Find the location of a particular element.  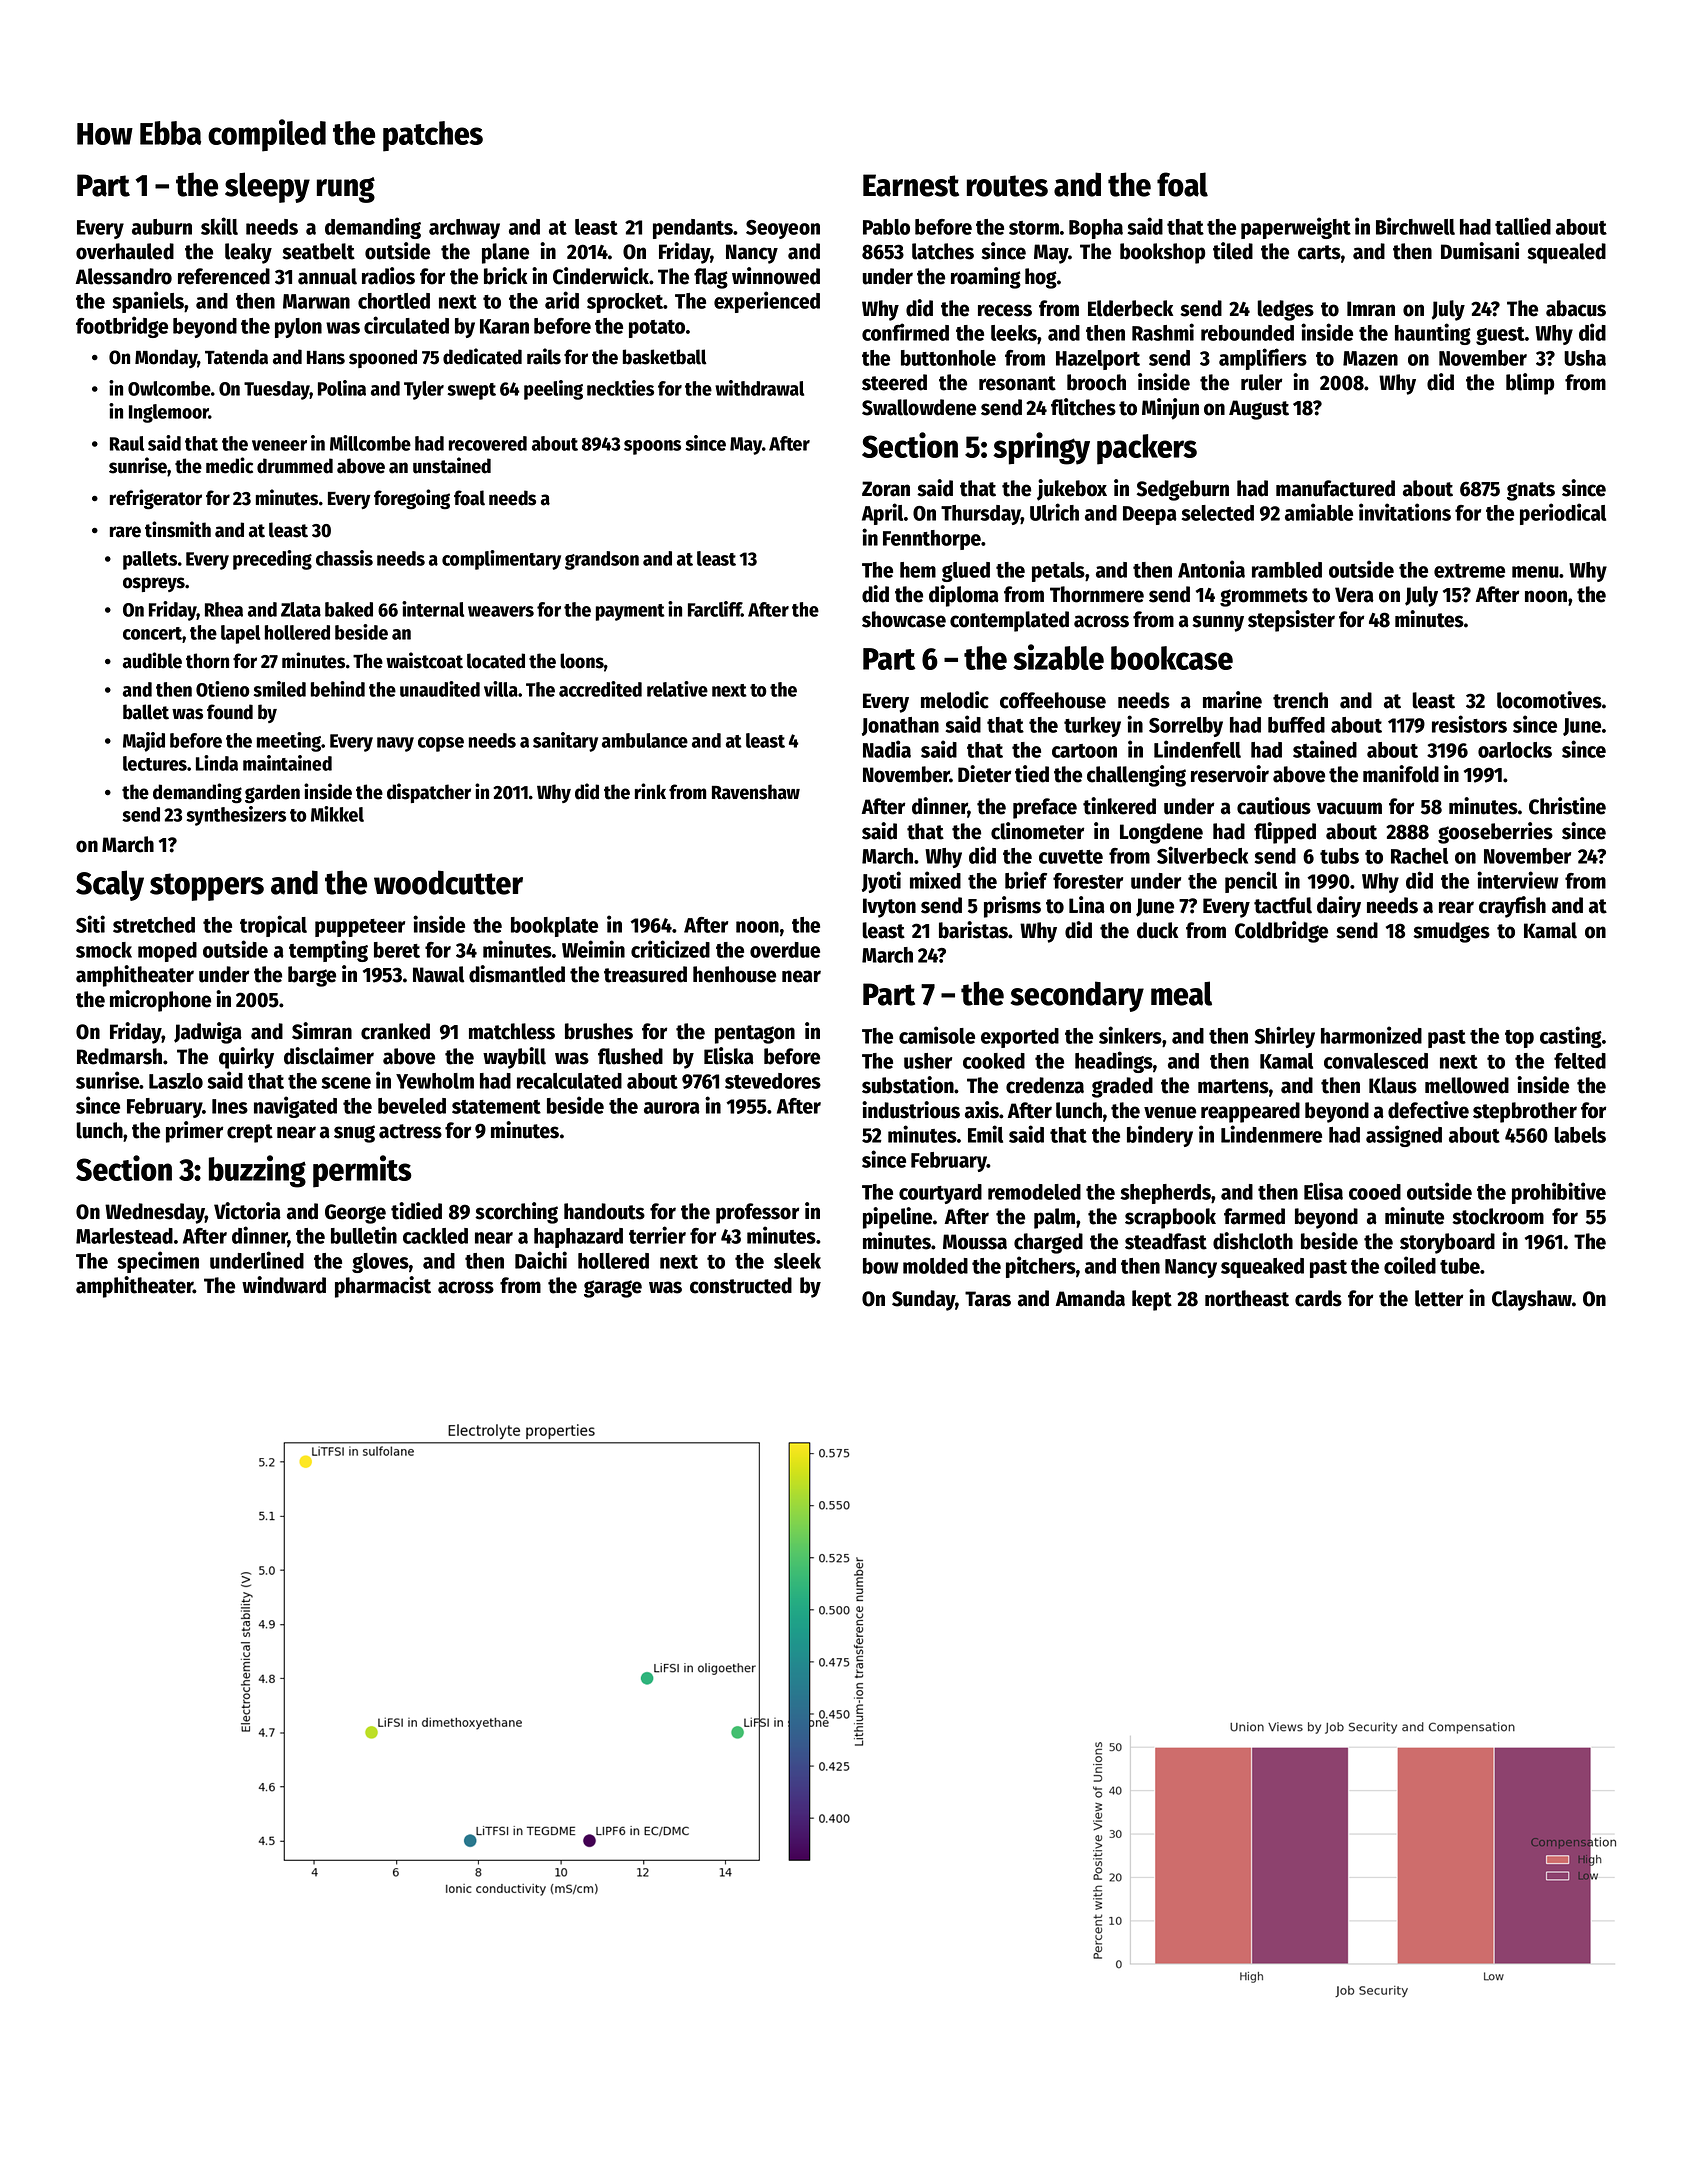

marine is located at coordinates (1232, 700).
